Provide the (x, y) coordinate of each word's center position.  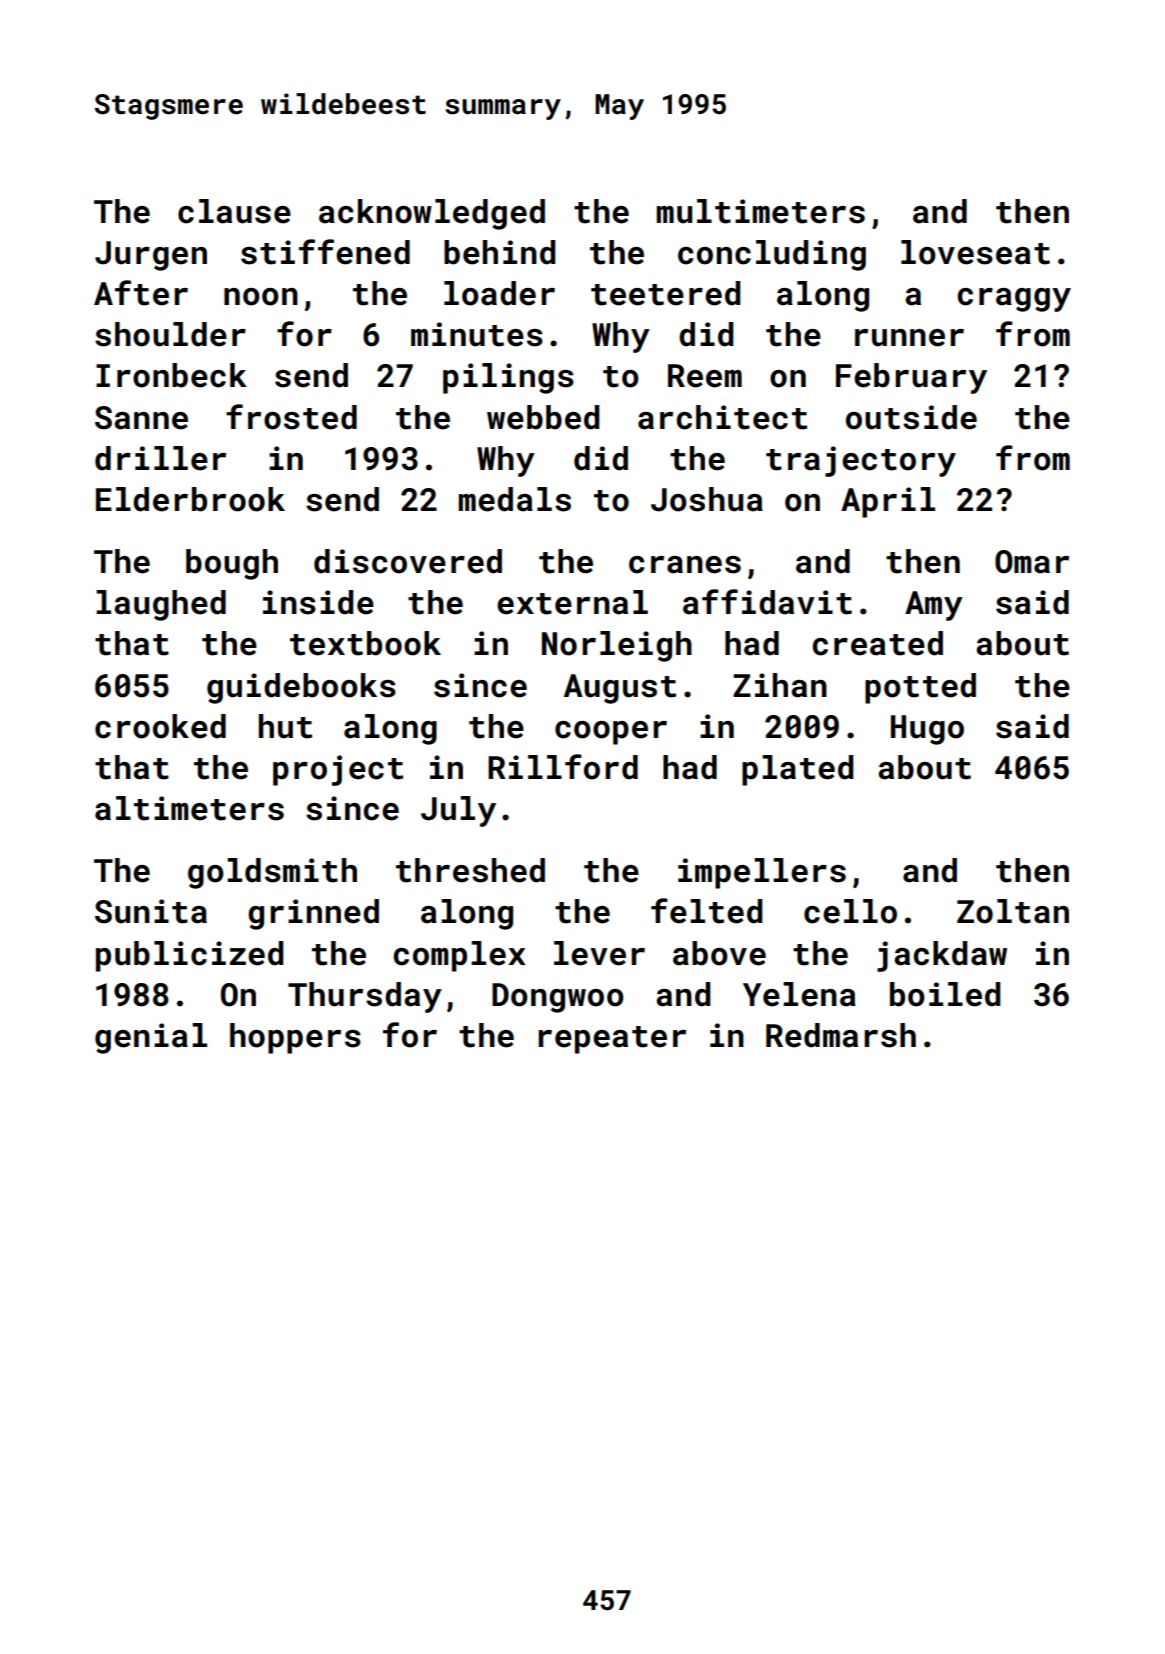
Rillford (563, 767)
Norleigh (617, 646)
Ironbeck (171, 375)
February (911, 378)
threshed (470, 870)
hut (285, 726)
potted (920, 688)
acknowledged (432, 214)
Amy (934, 606)
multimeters (761, 211)
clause (234, 211)
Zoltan (1013, 911)
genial (151, 1038)
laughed (161, 605)
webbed (543, 417)
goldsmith (272, 873)
